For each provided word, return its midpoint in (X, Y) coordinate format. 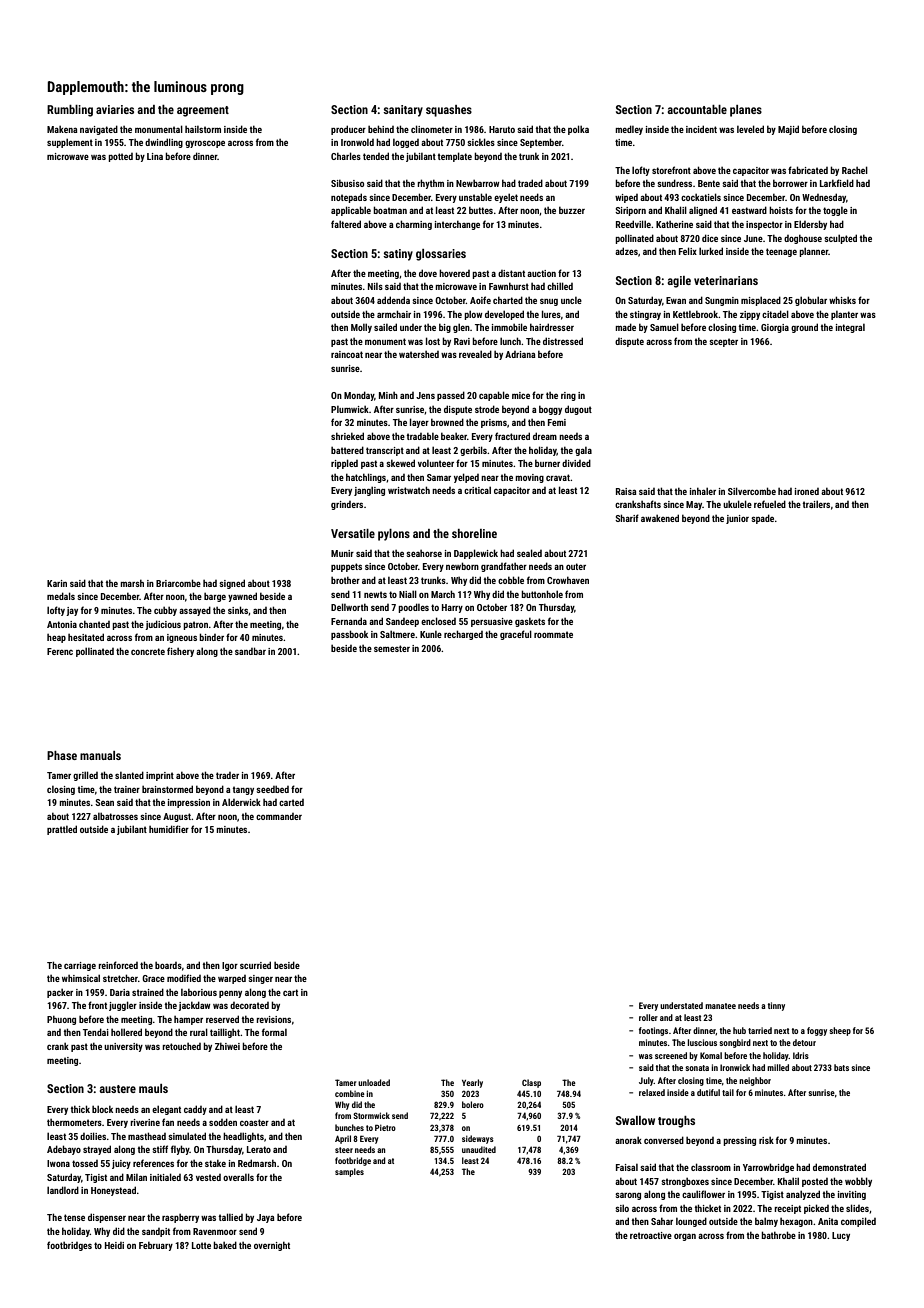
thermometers (74, 1122)
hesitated (86, 637)
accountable (697, 109)
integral (850, 328)
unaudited (479, 1149)
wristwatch (409, 490)
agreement (203, 111)
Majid (788, 130)
